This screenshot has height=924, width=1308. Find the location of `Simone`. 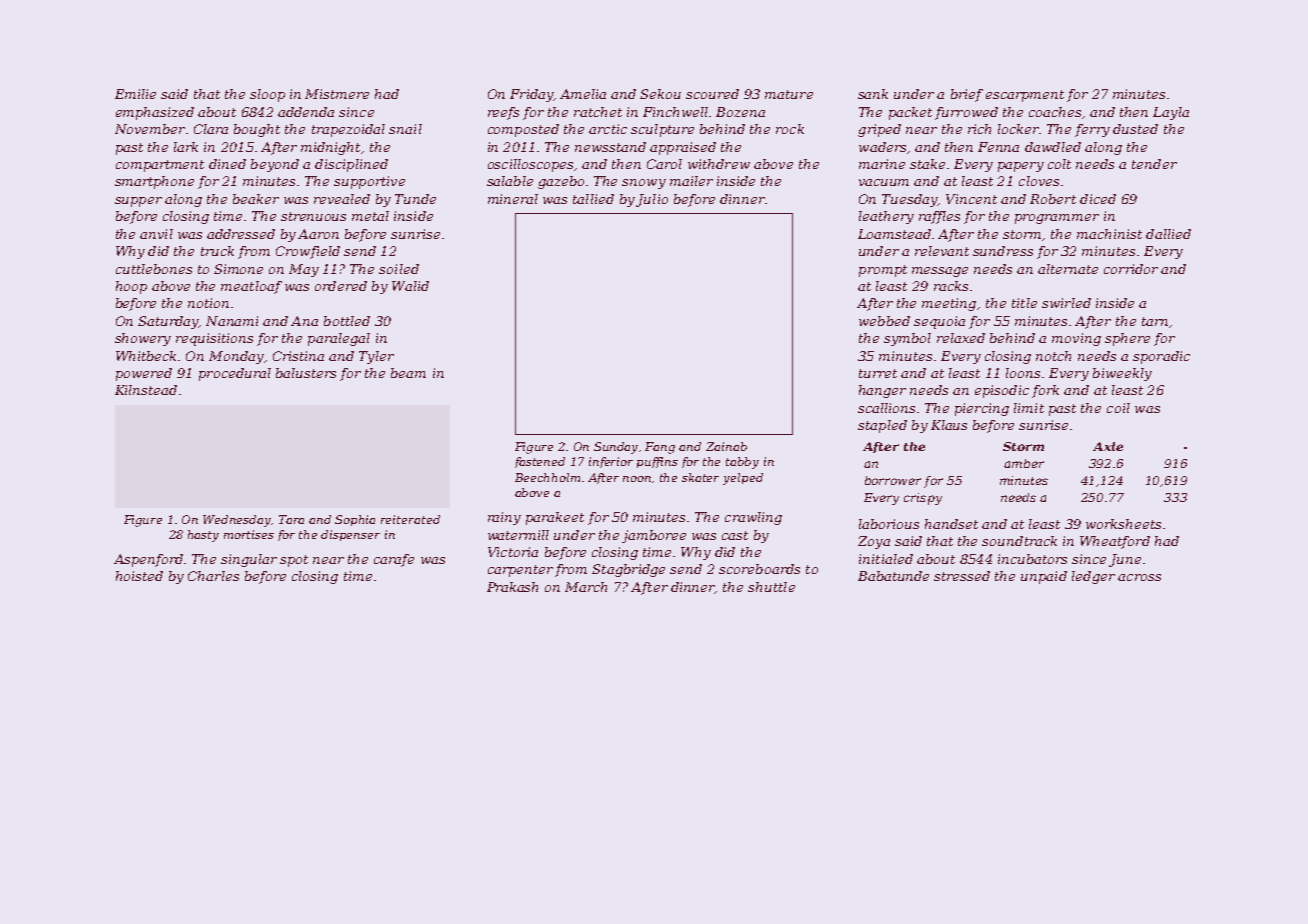

Simone is located at coordinates (238, 269).
